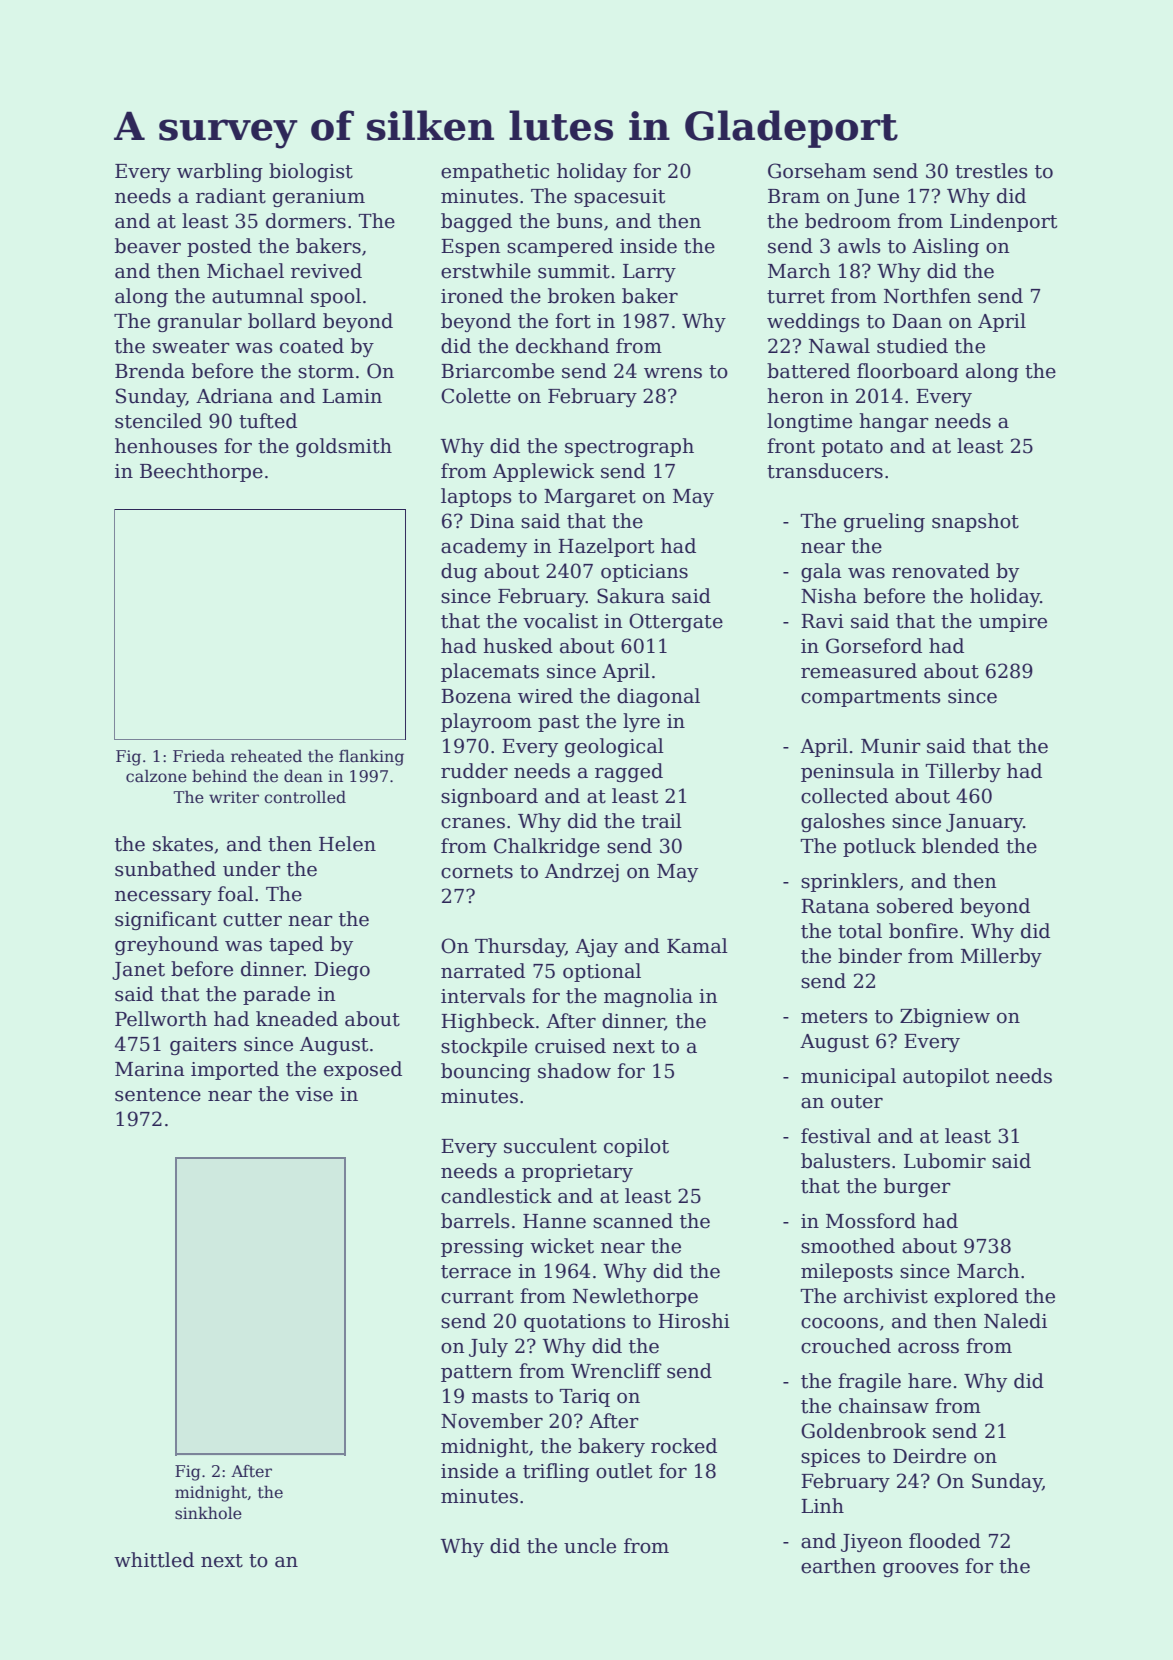  Describe the element at coordinates (234, 396) in the image. I see `Adriana` at that location.
